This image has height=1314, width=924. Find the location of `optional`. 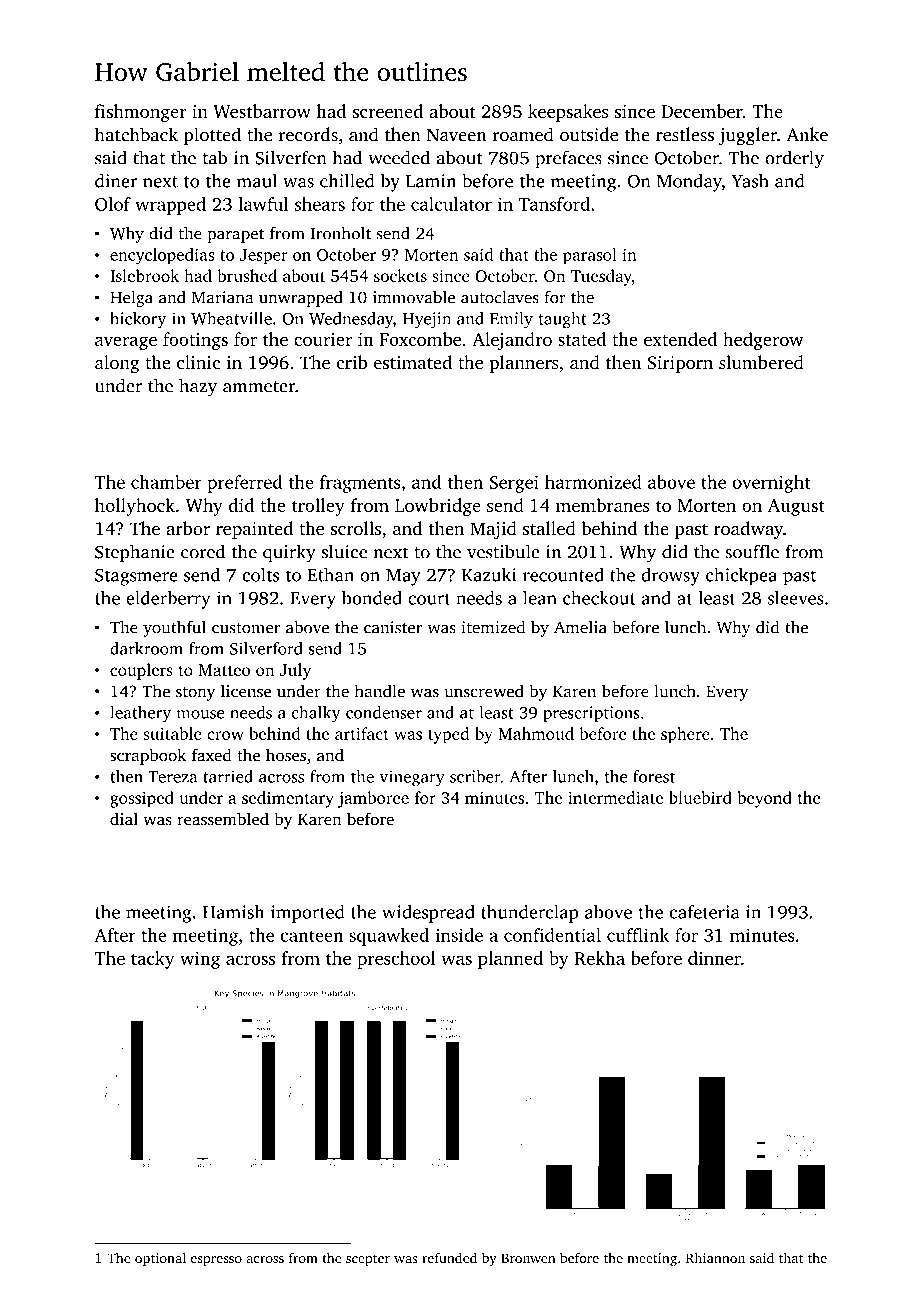

optional is located at coordinates (160, 1259).
